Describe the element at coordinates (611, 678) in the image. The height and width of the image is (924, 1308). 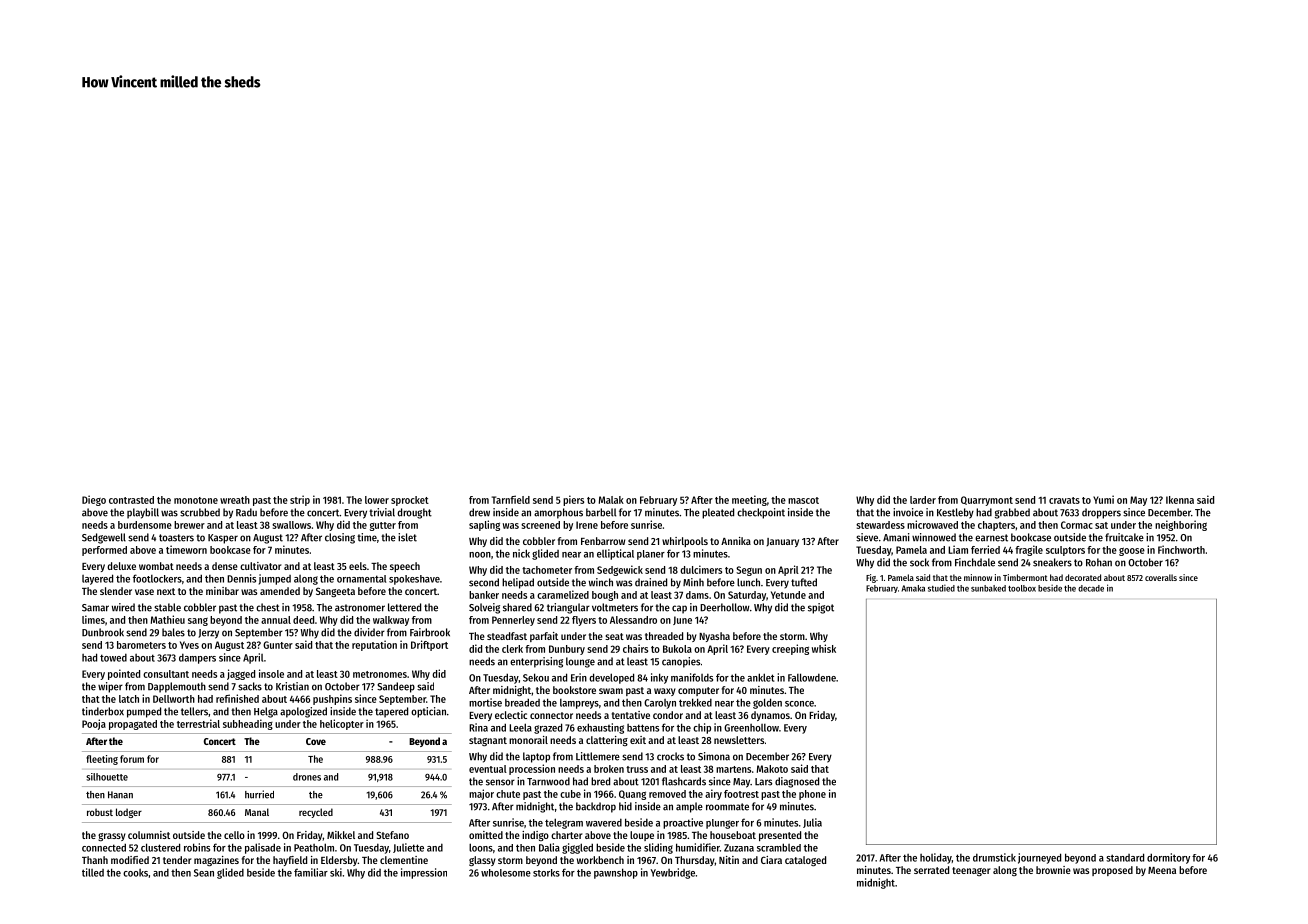
I see `developed` at that location.
